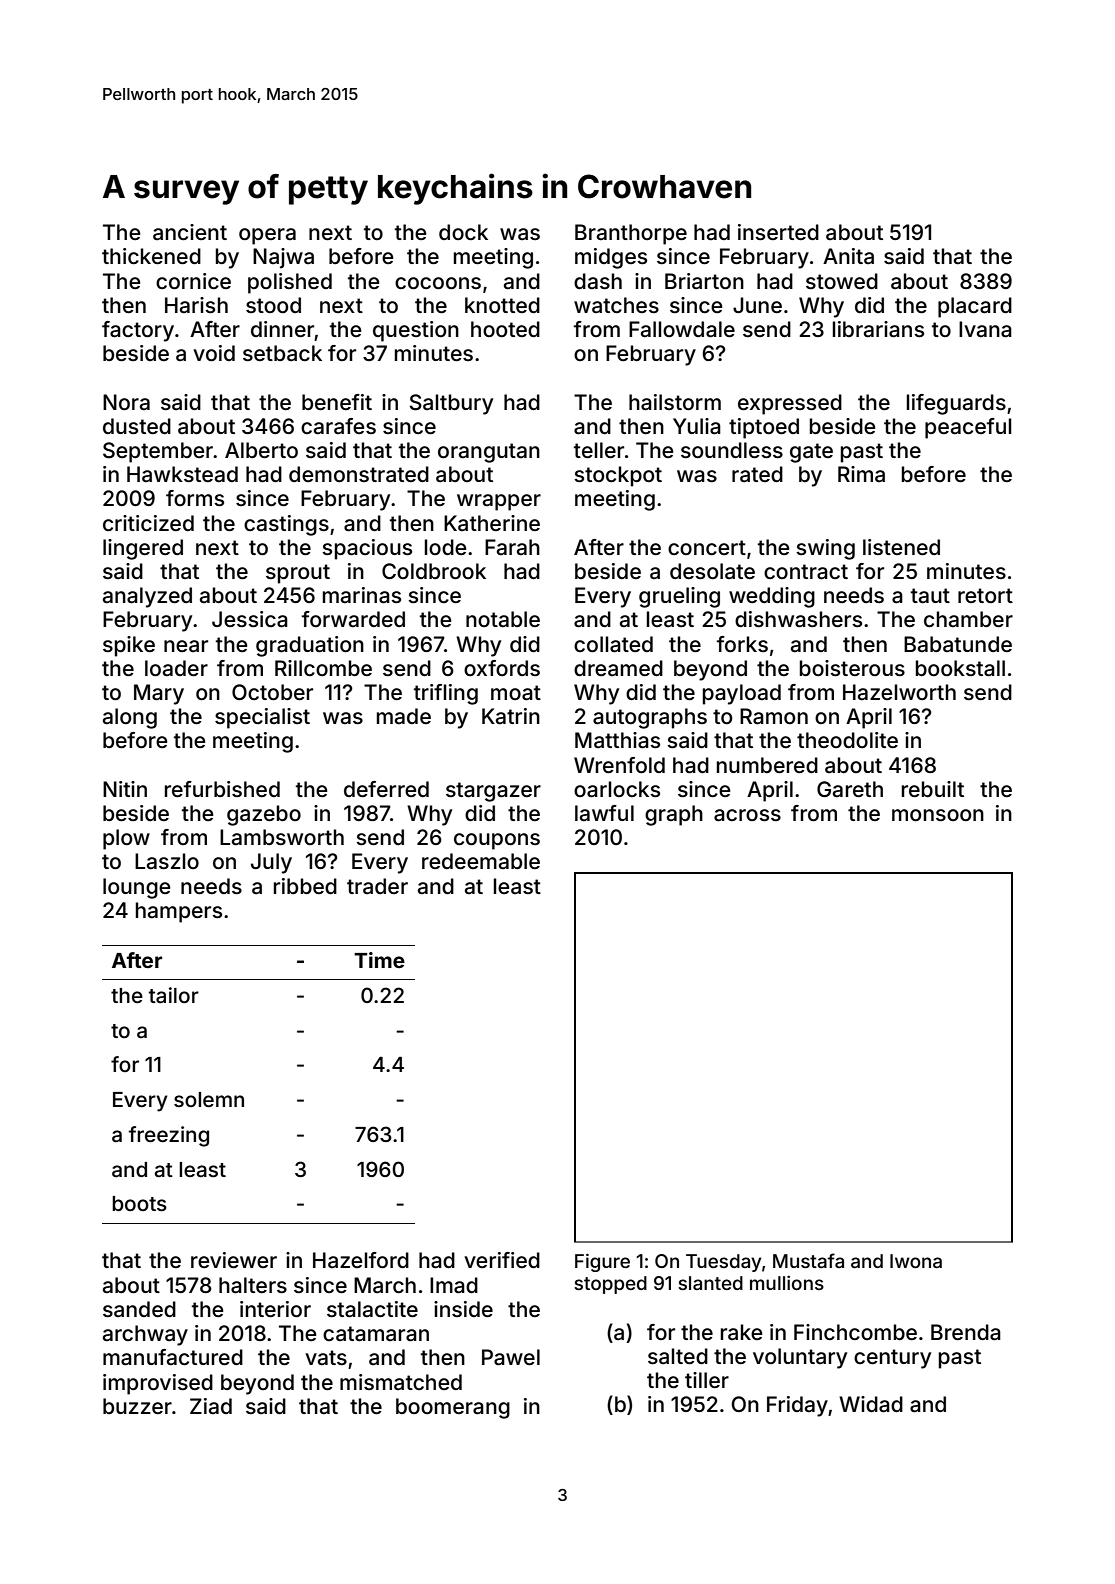  Describe the element at coordinates (282, 837) in the document. I see `Lambsworth` at that location.
